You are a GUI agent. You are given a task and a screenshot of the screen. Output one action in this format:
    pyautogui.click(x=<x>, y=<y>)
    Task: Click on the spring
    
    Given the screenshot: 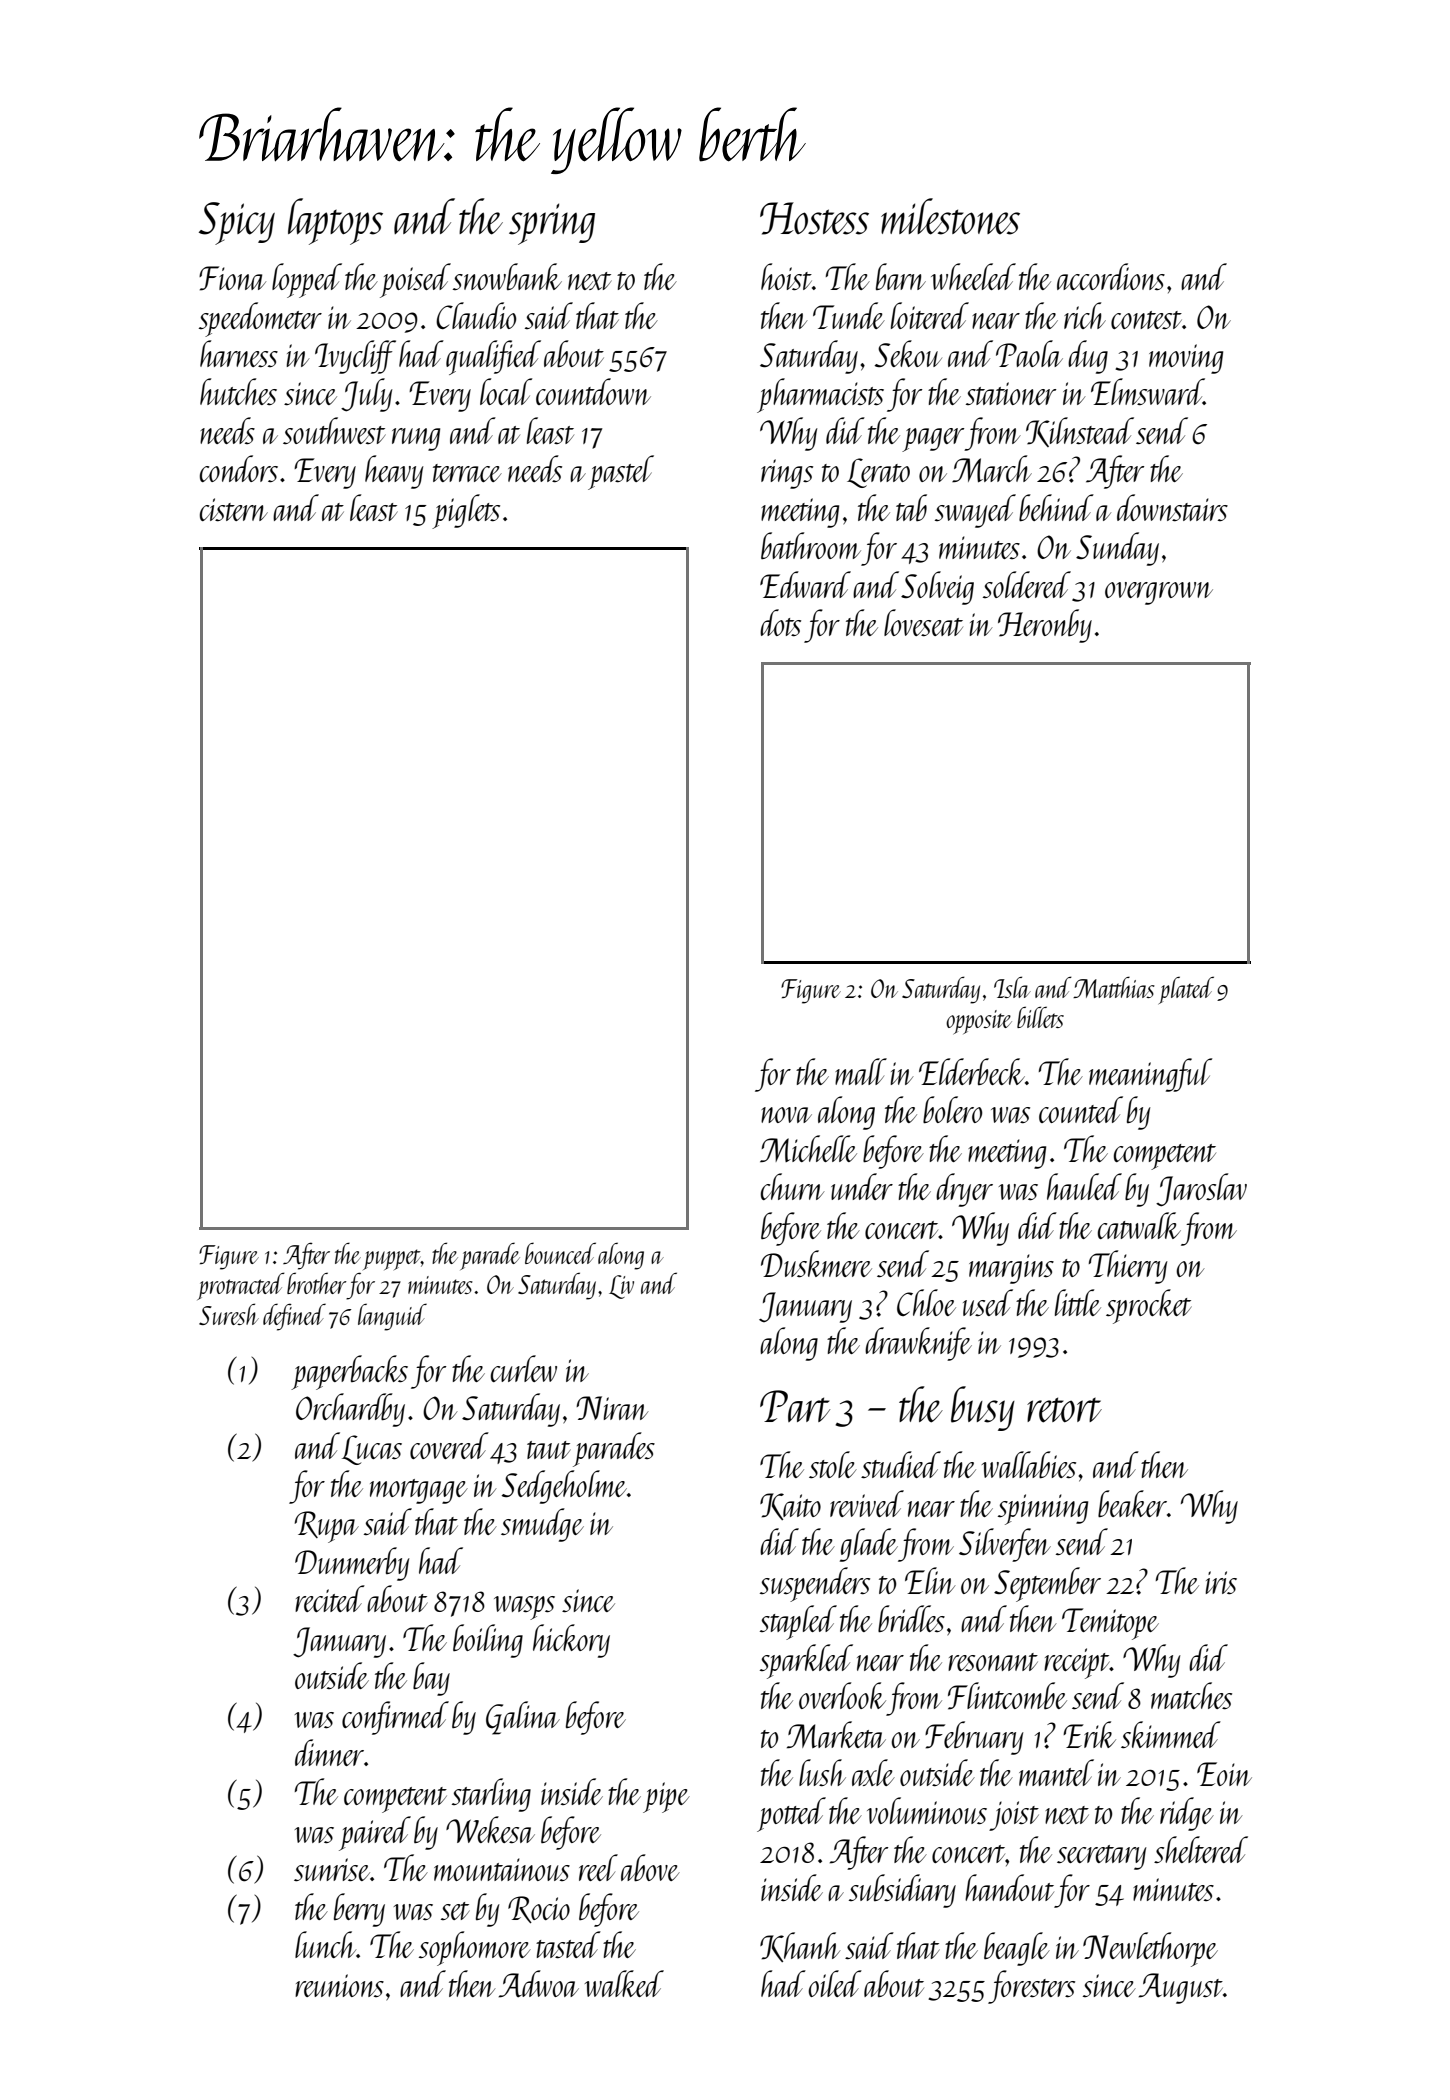 What is the action you would take?
    pyautogui.click(x=552, y=224)
